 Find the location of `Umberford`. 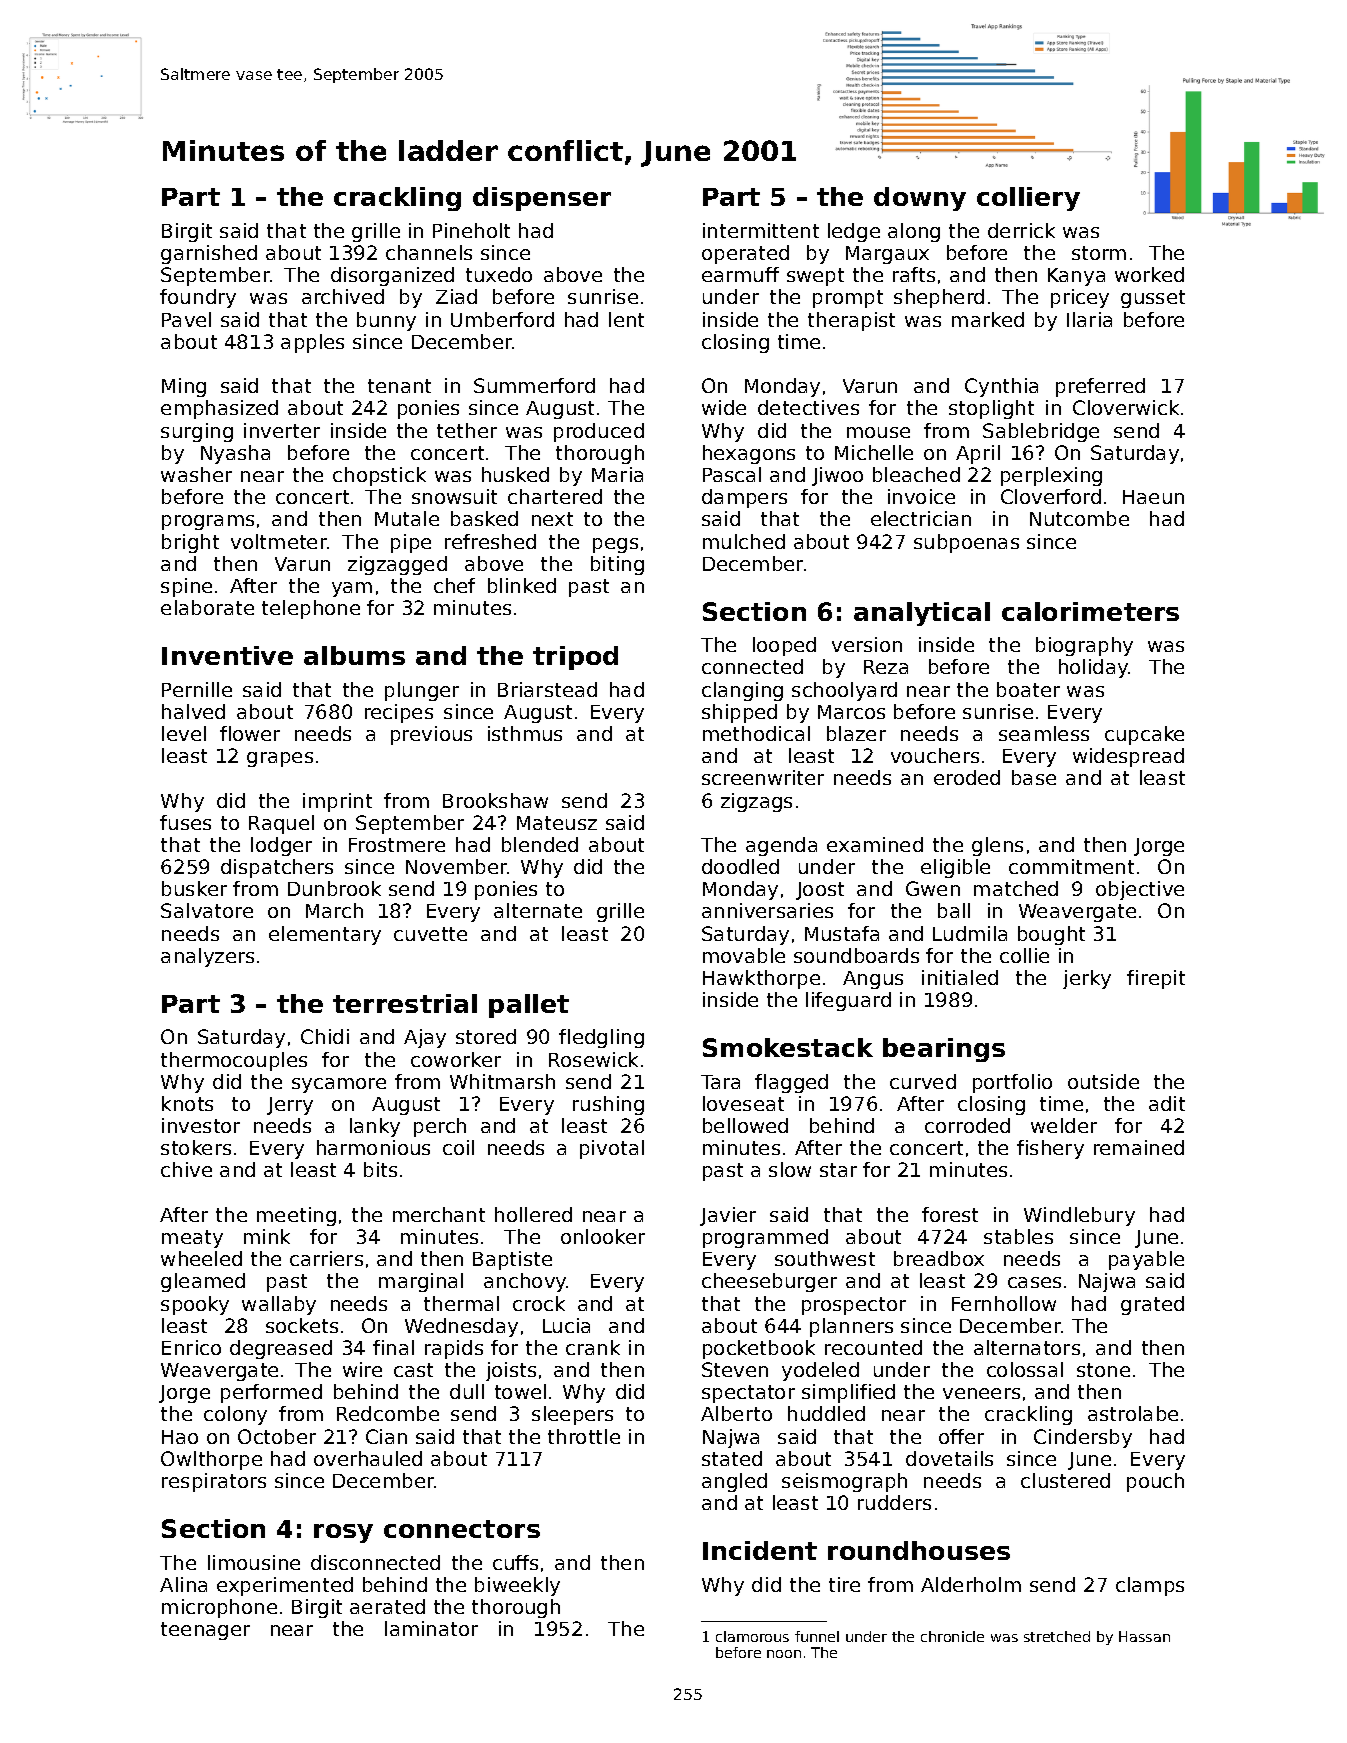

Umberford is located at coordinates (502, 319).
